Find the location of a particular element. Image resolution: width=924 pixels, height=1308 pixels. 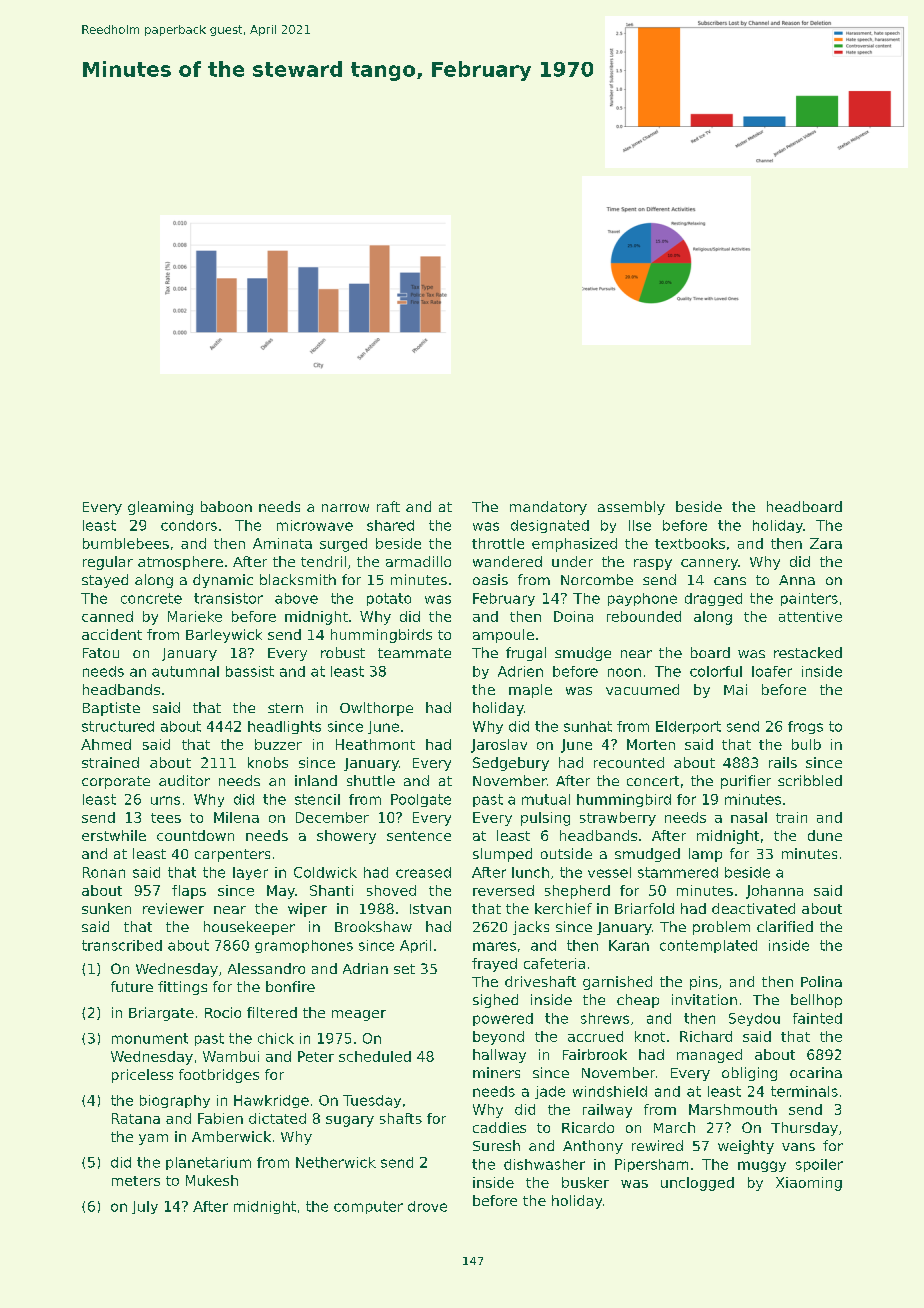

scheduled is located at coordinates (375, 1056).
